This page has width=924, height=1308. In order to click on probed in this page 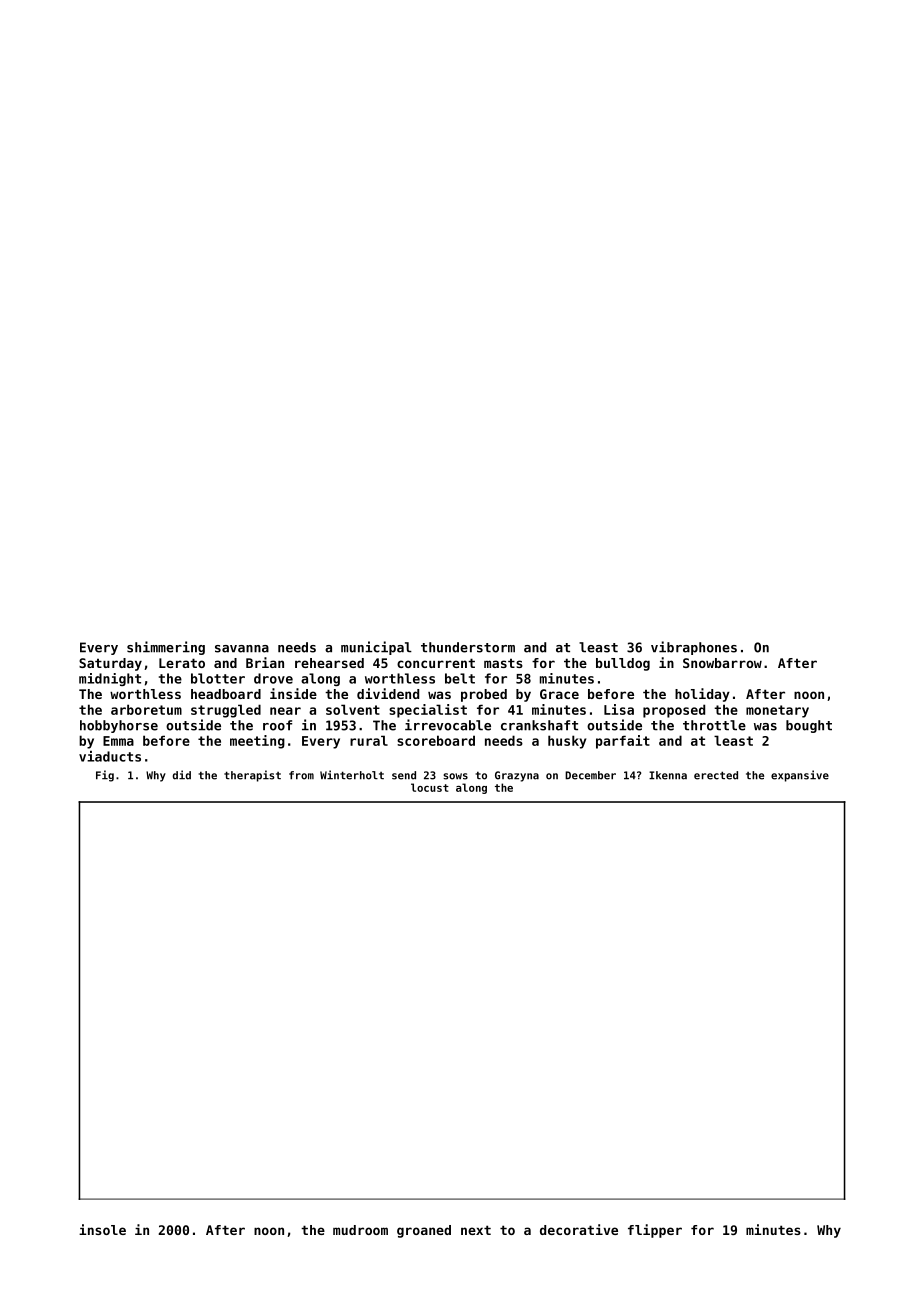, I will do `click(484, 695)`.
